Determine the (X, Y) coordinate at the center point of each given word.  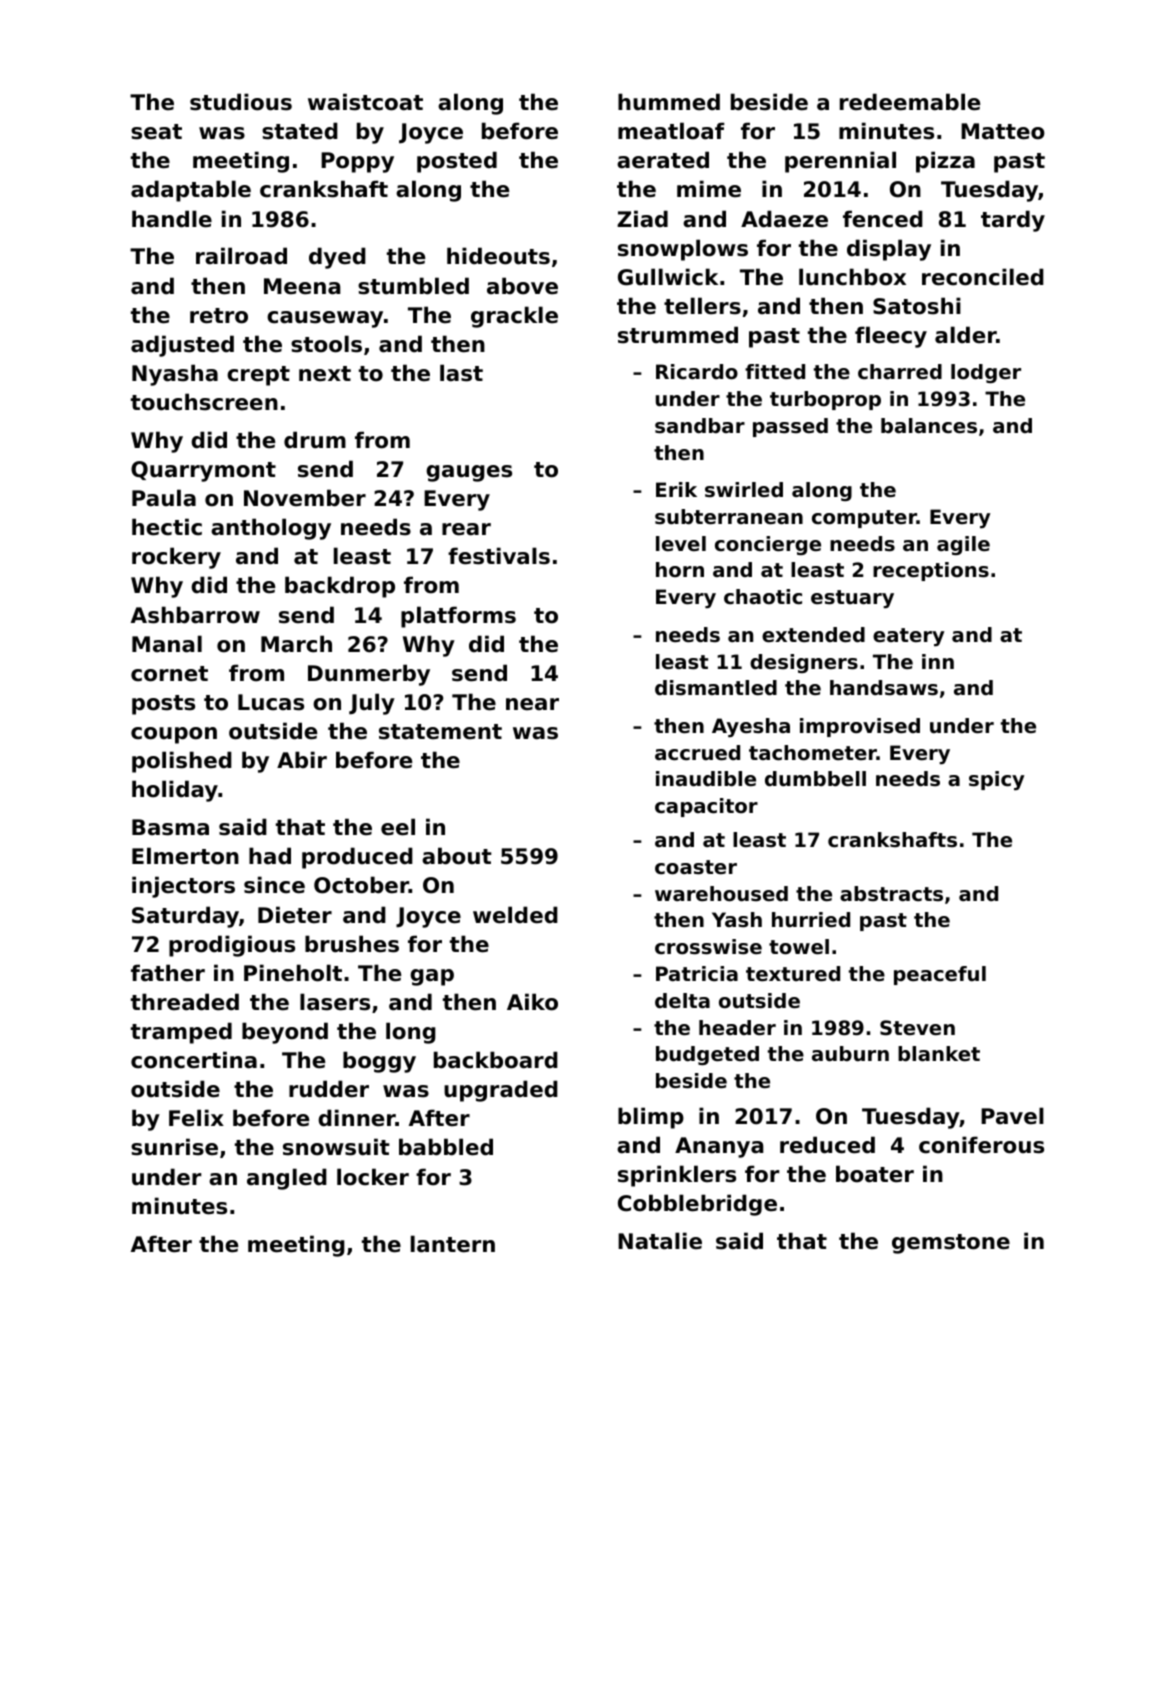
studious (241, 102)
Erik (676, 489)
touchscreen (204, 402)
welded (515, 915)
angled (287, 1179)
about (457, 856)
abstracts (891, 894)
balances (929, 426)
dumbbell (815, 779)
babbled (446, 1147)
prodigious (232, 946)
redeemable (910, 102)
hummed (669, 102)
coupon (174, 735)
